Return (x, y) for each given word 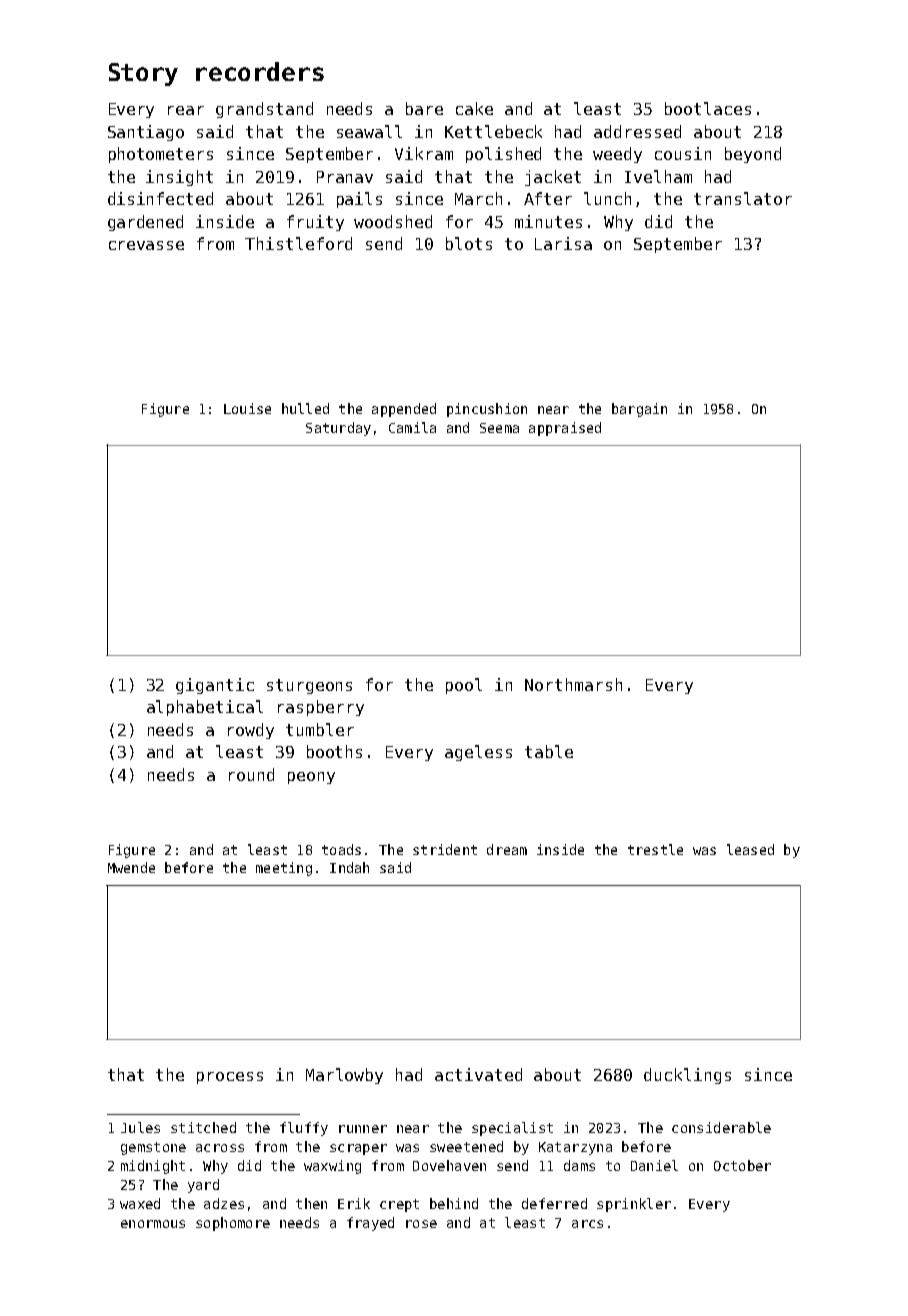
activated (478, 1074)
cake (474, 108)
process (230, 1078)
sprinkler (634, 1205)
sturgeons (309, 686)
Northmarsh (573, 684)
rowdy (251, 731)
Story (143, 74)
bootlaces (708, 108)
